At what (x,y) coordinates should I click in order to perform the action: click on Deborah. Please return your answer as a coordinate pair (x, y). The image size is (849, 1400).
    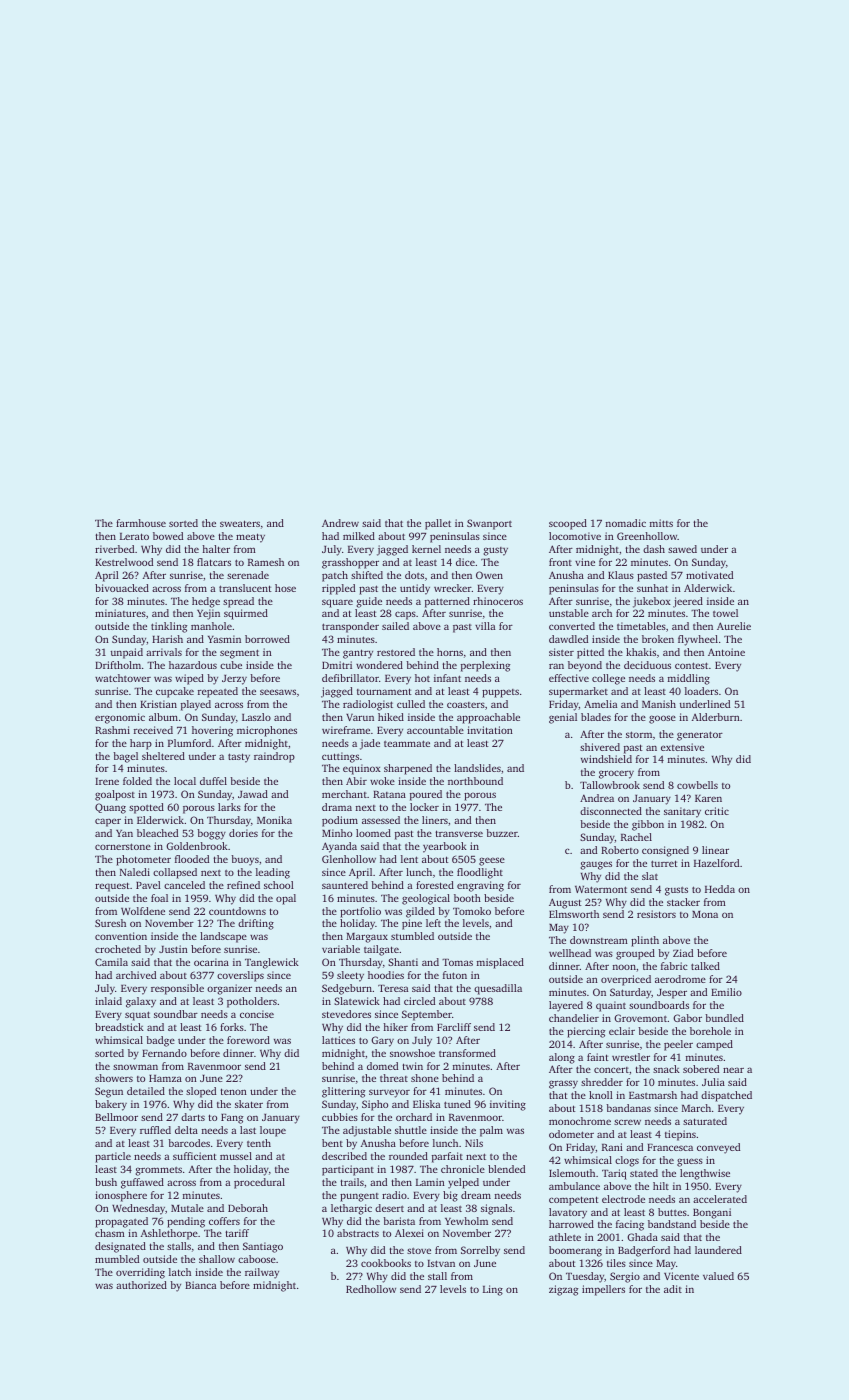
    Looking at the image, I should click on (248, 1208).
